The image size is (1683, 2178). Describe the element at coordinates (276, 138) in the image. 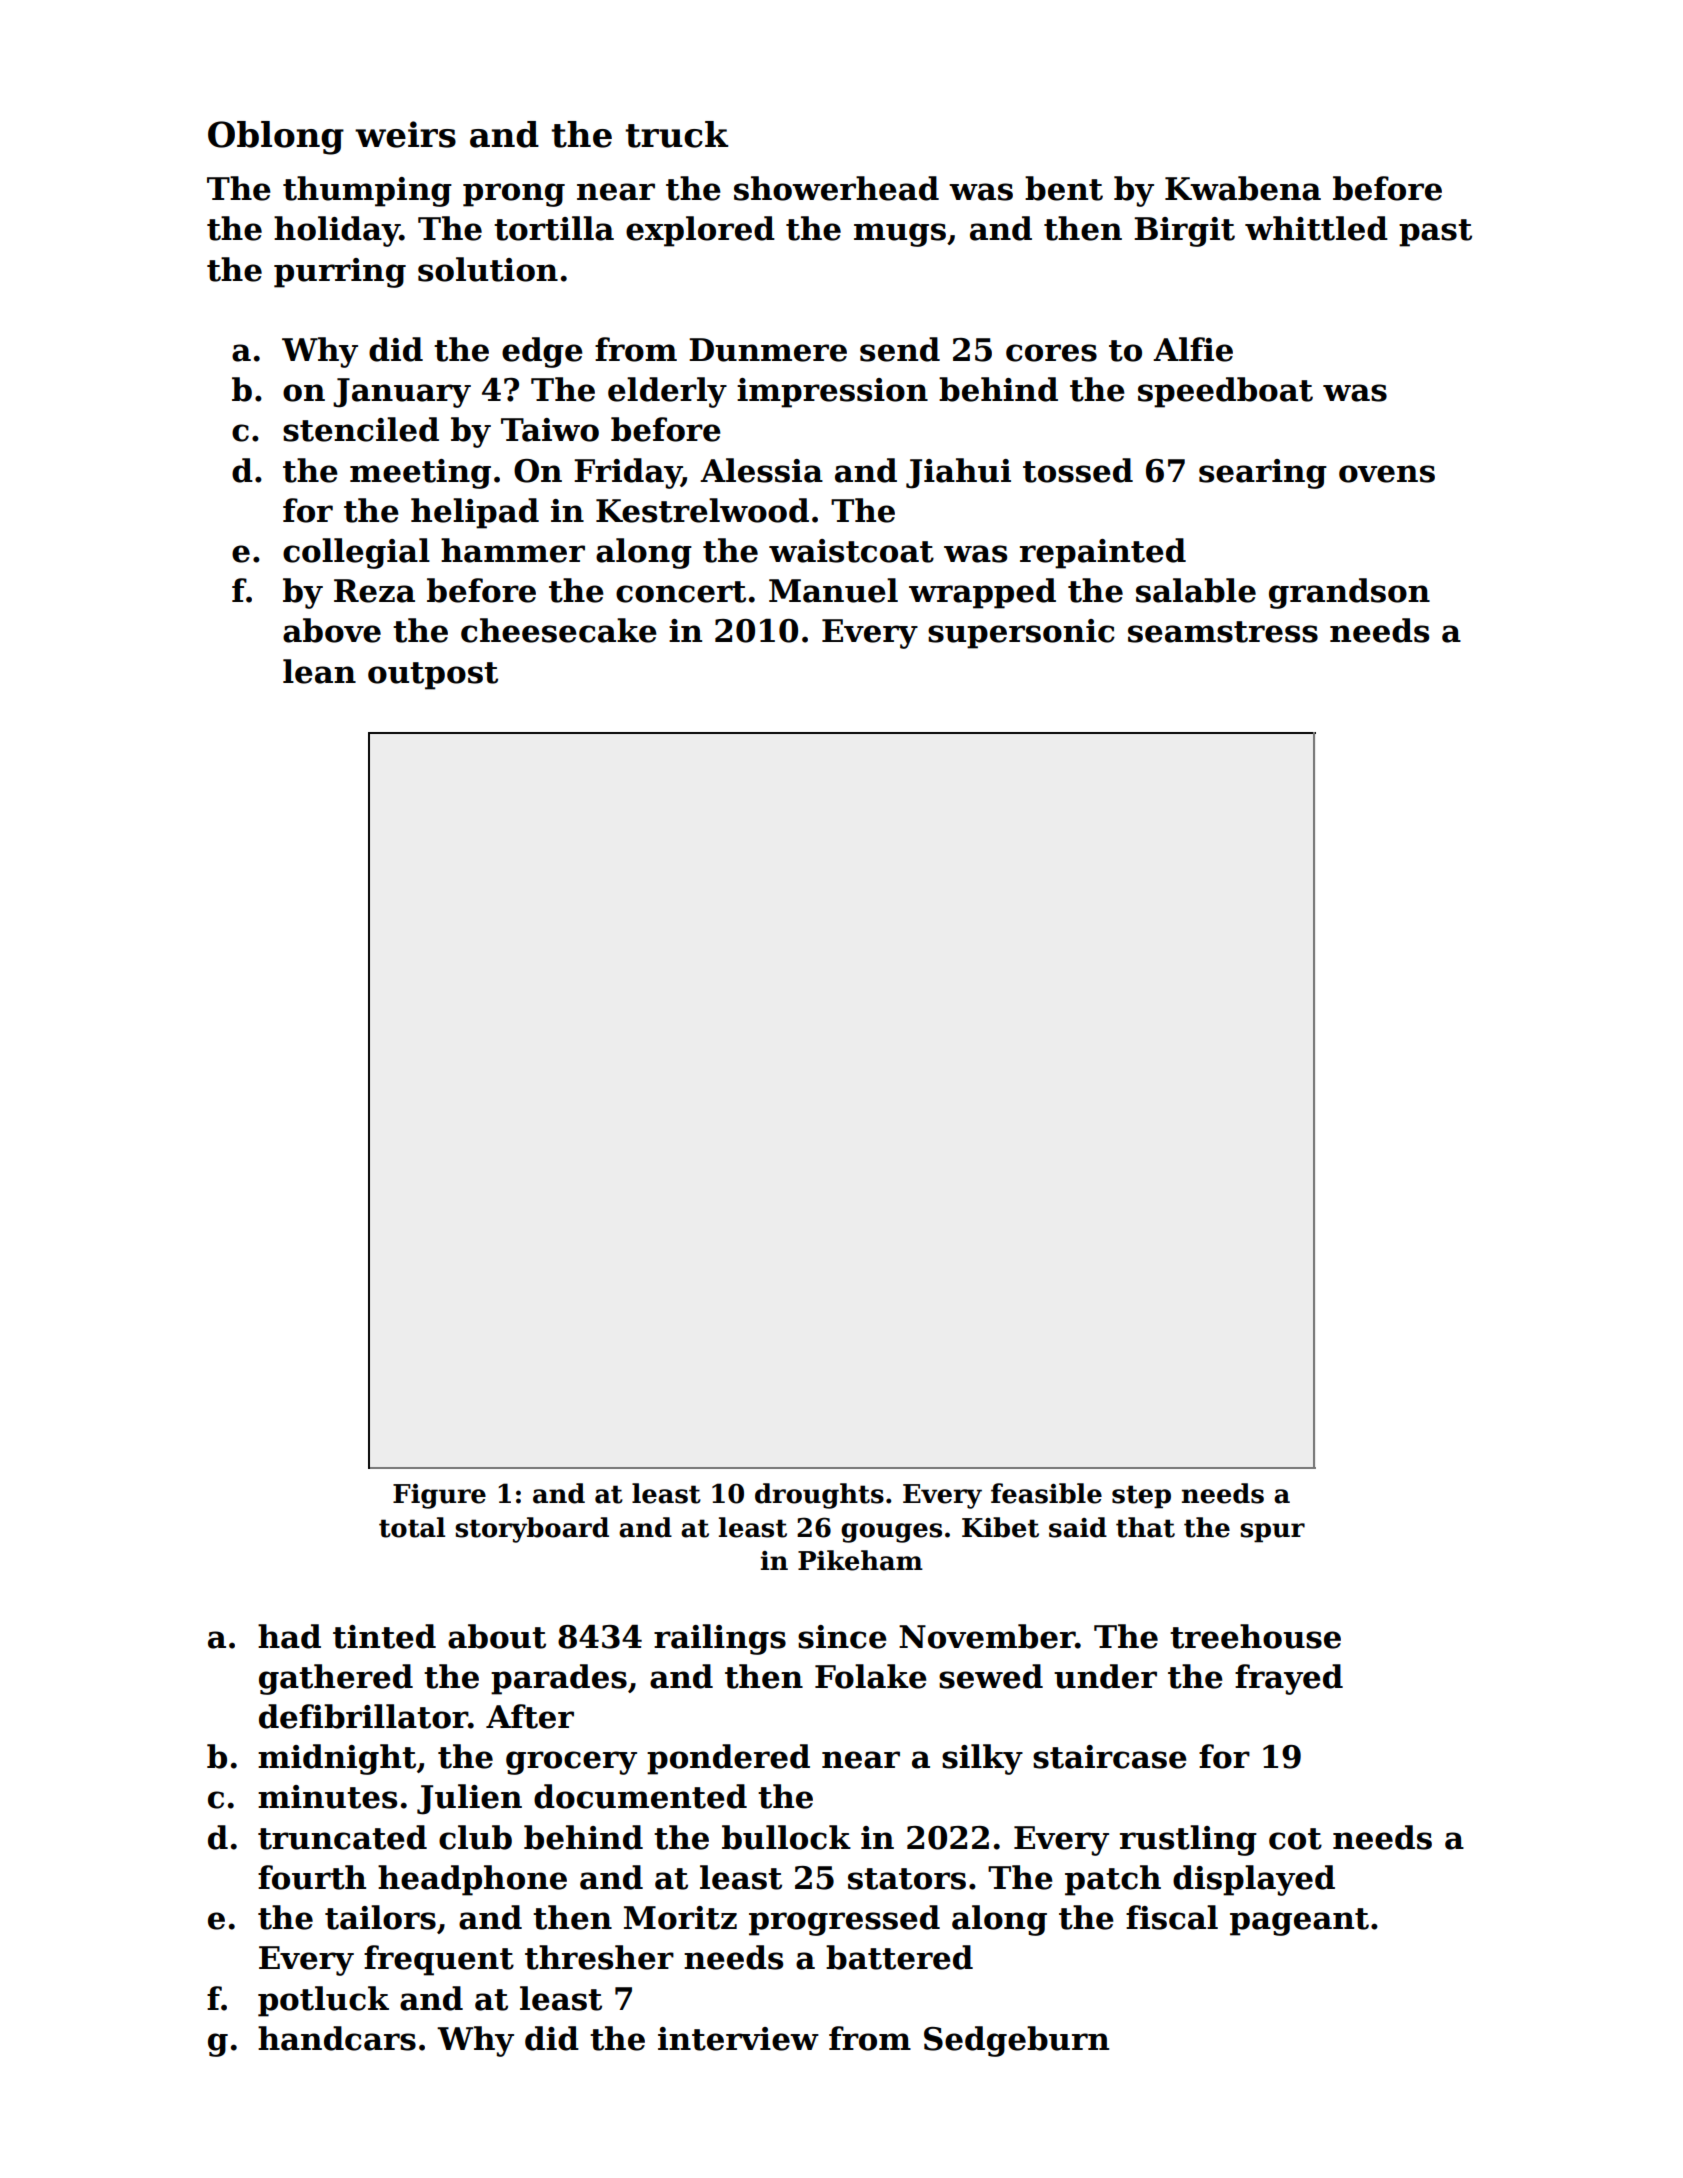

I see `Oblong` at that location.
